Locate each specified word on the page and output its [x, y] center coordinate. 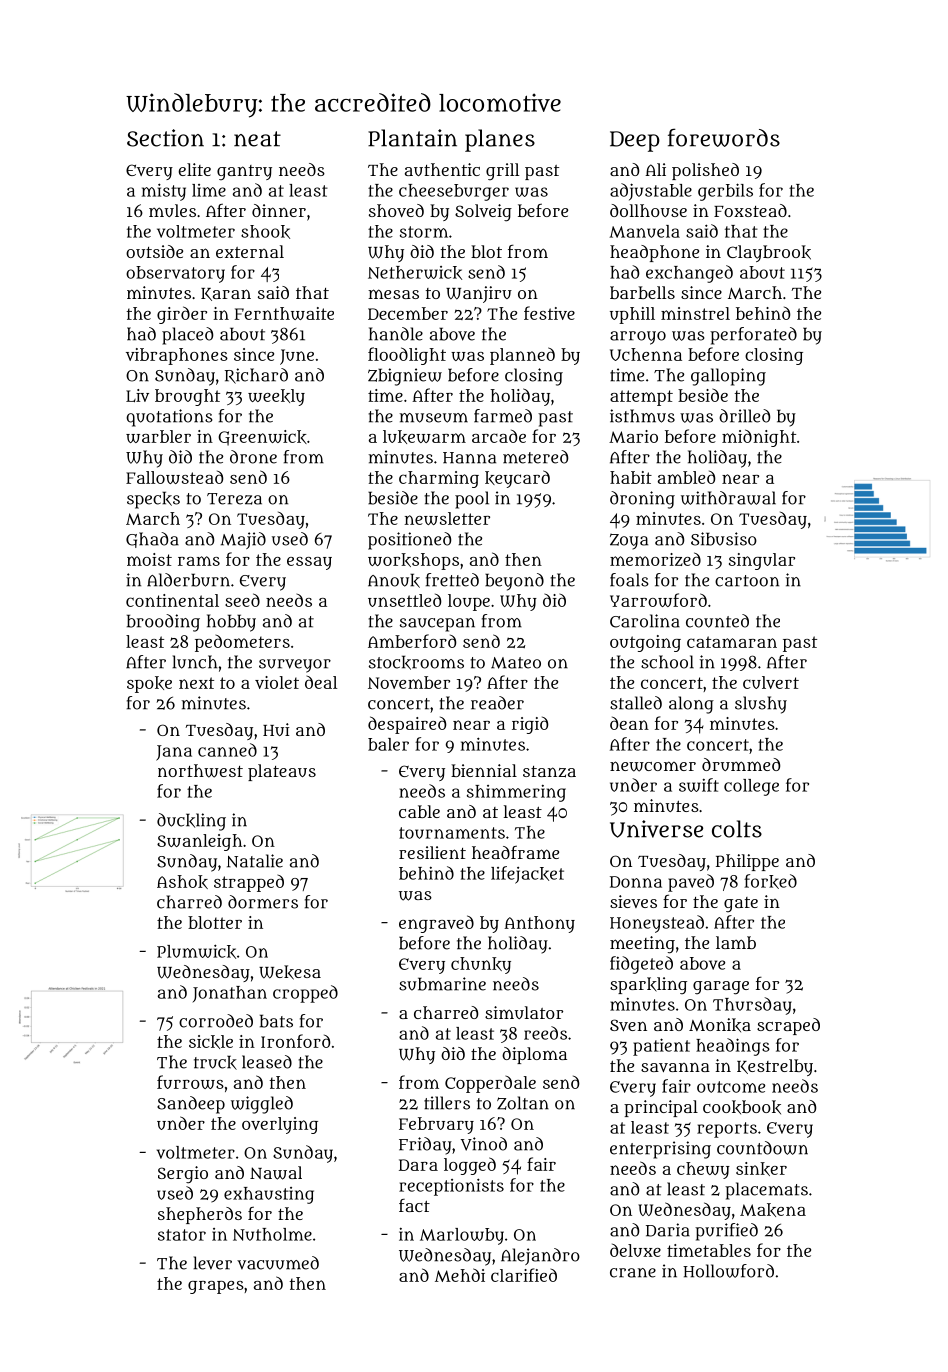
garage [721, 988]
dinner [279, 210]
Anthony [539, 924]
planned [522, 356]
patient [661, 1047]
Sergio [183, 1175]
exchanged [689, 274]
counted [717, 621]
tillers [447, 1103]
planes [500, 140]
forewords [724, 137]
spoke [149, 684]
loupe [469, 602]
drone [253, 457]
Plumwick [196, 951]
